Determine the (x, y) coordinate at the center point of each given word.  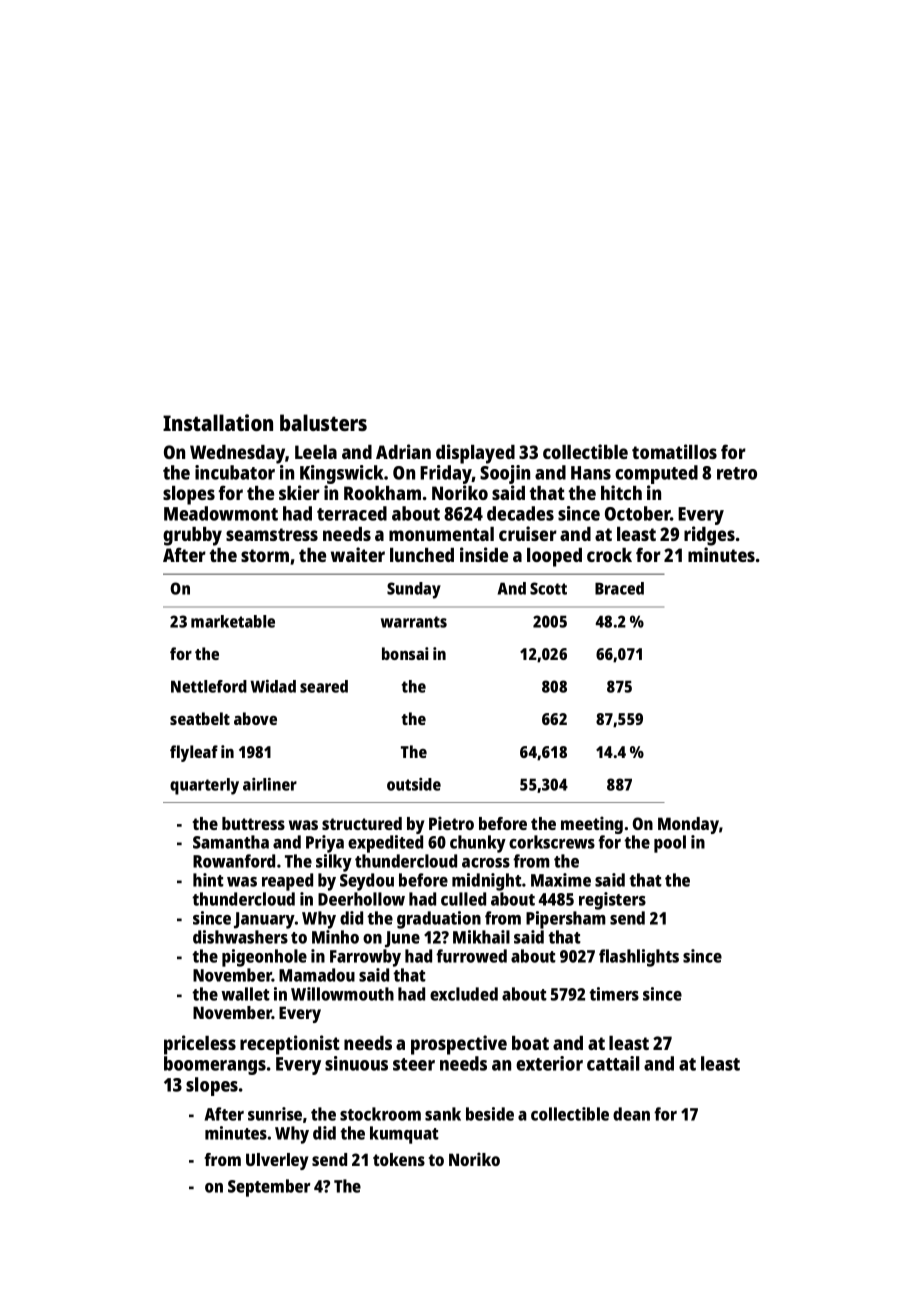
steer (414, 1064)
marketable (233, 621)
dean (631, 1114)
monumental (441, 534)
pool (670, 844)
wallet (245, 994)
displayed (475, 454)
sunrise (275, 1114)
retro (737, 473)
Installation (218, 422)
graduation (439, 920)
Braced (619, 588)
